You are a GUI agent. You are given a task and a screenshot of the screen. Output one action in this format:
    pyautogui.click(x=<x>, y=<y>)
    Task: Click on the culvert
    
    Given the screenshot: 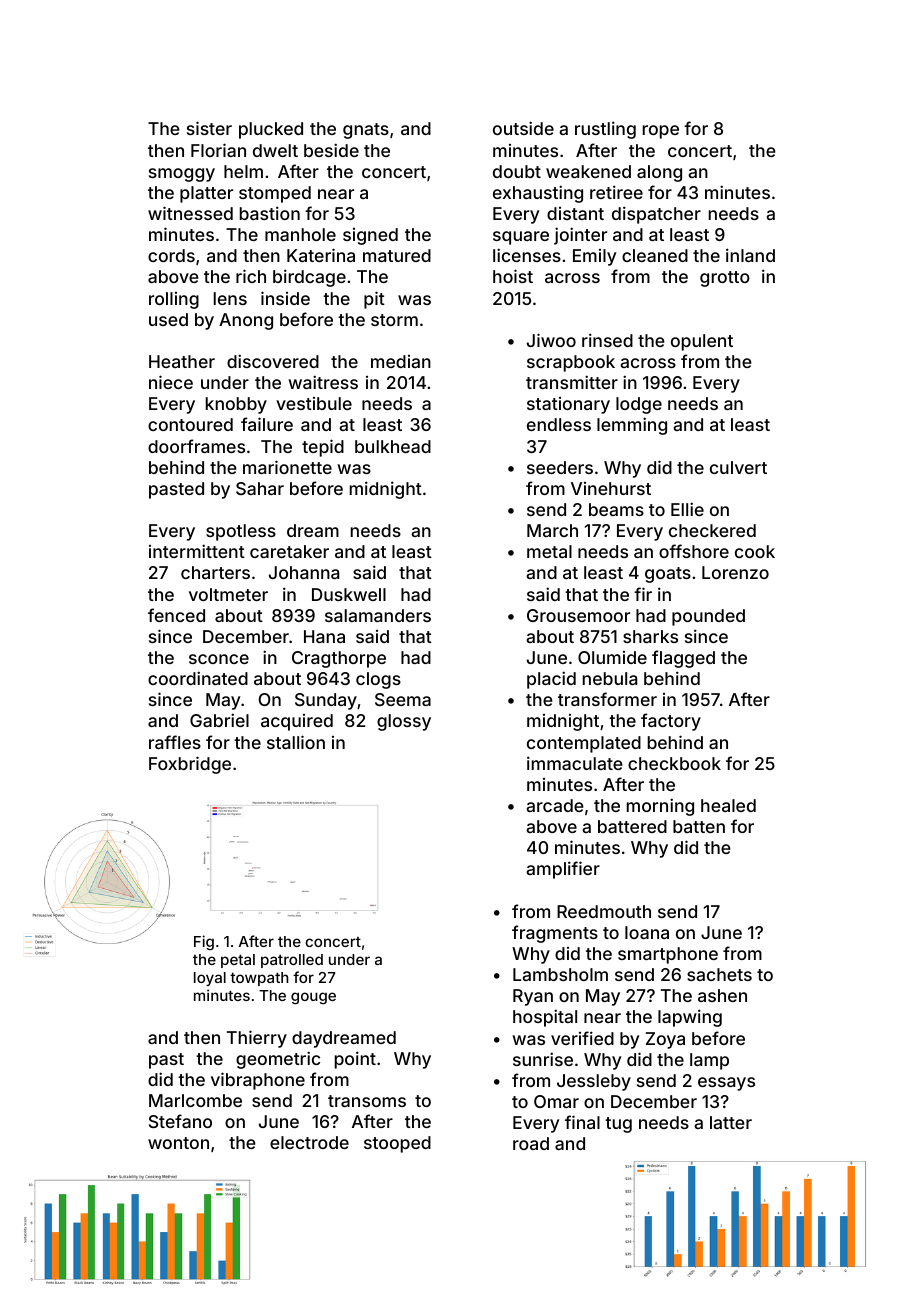 What is the action you would take?
    pyautogui.click(x=738, y=467)
